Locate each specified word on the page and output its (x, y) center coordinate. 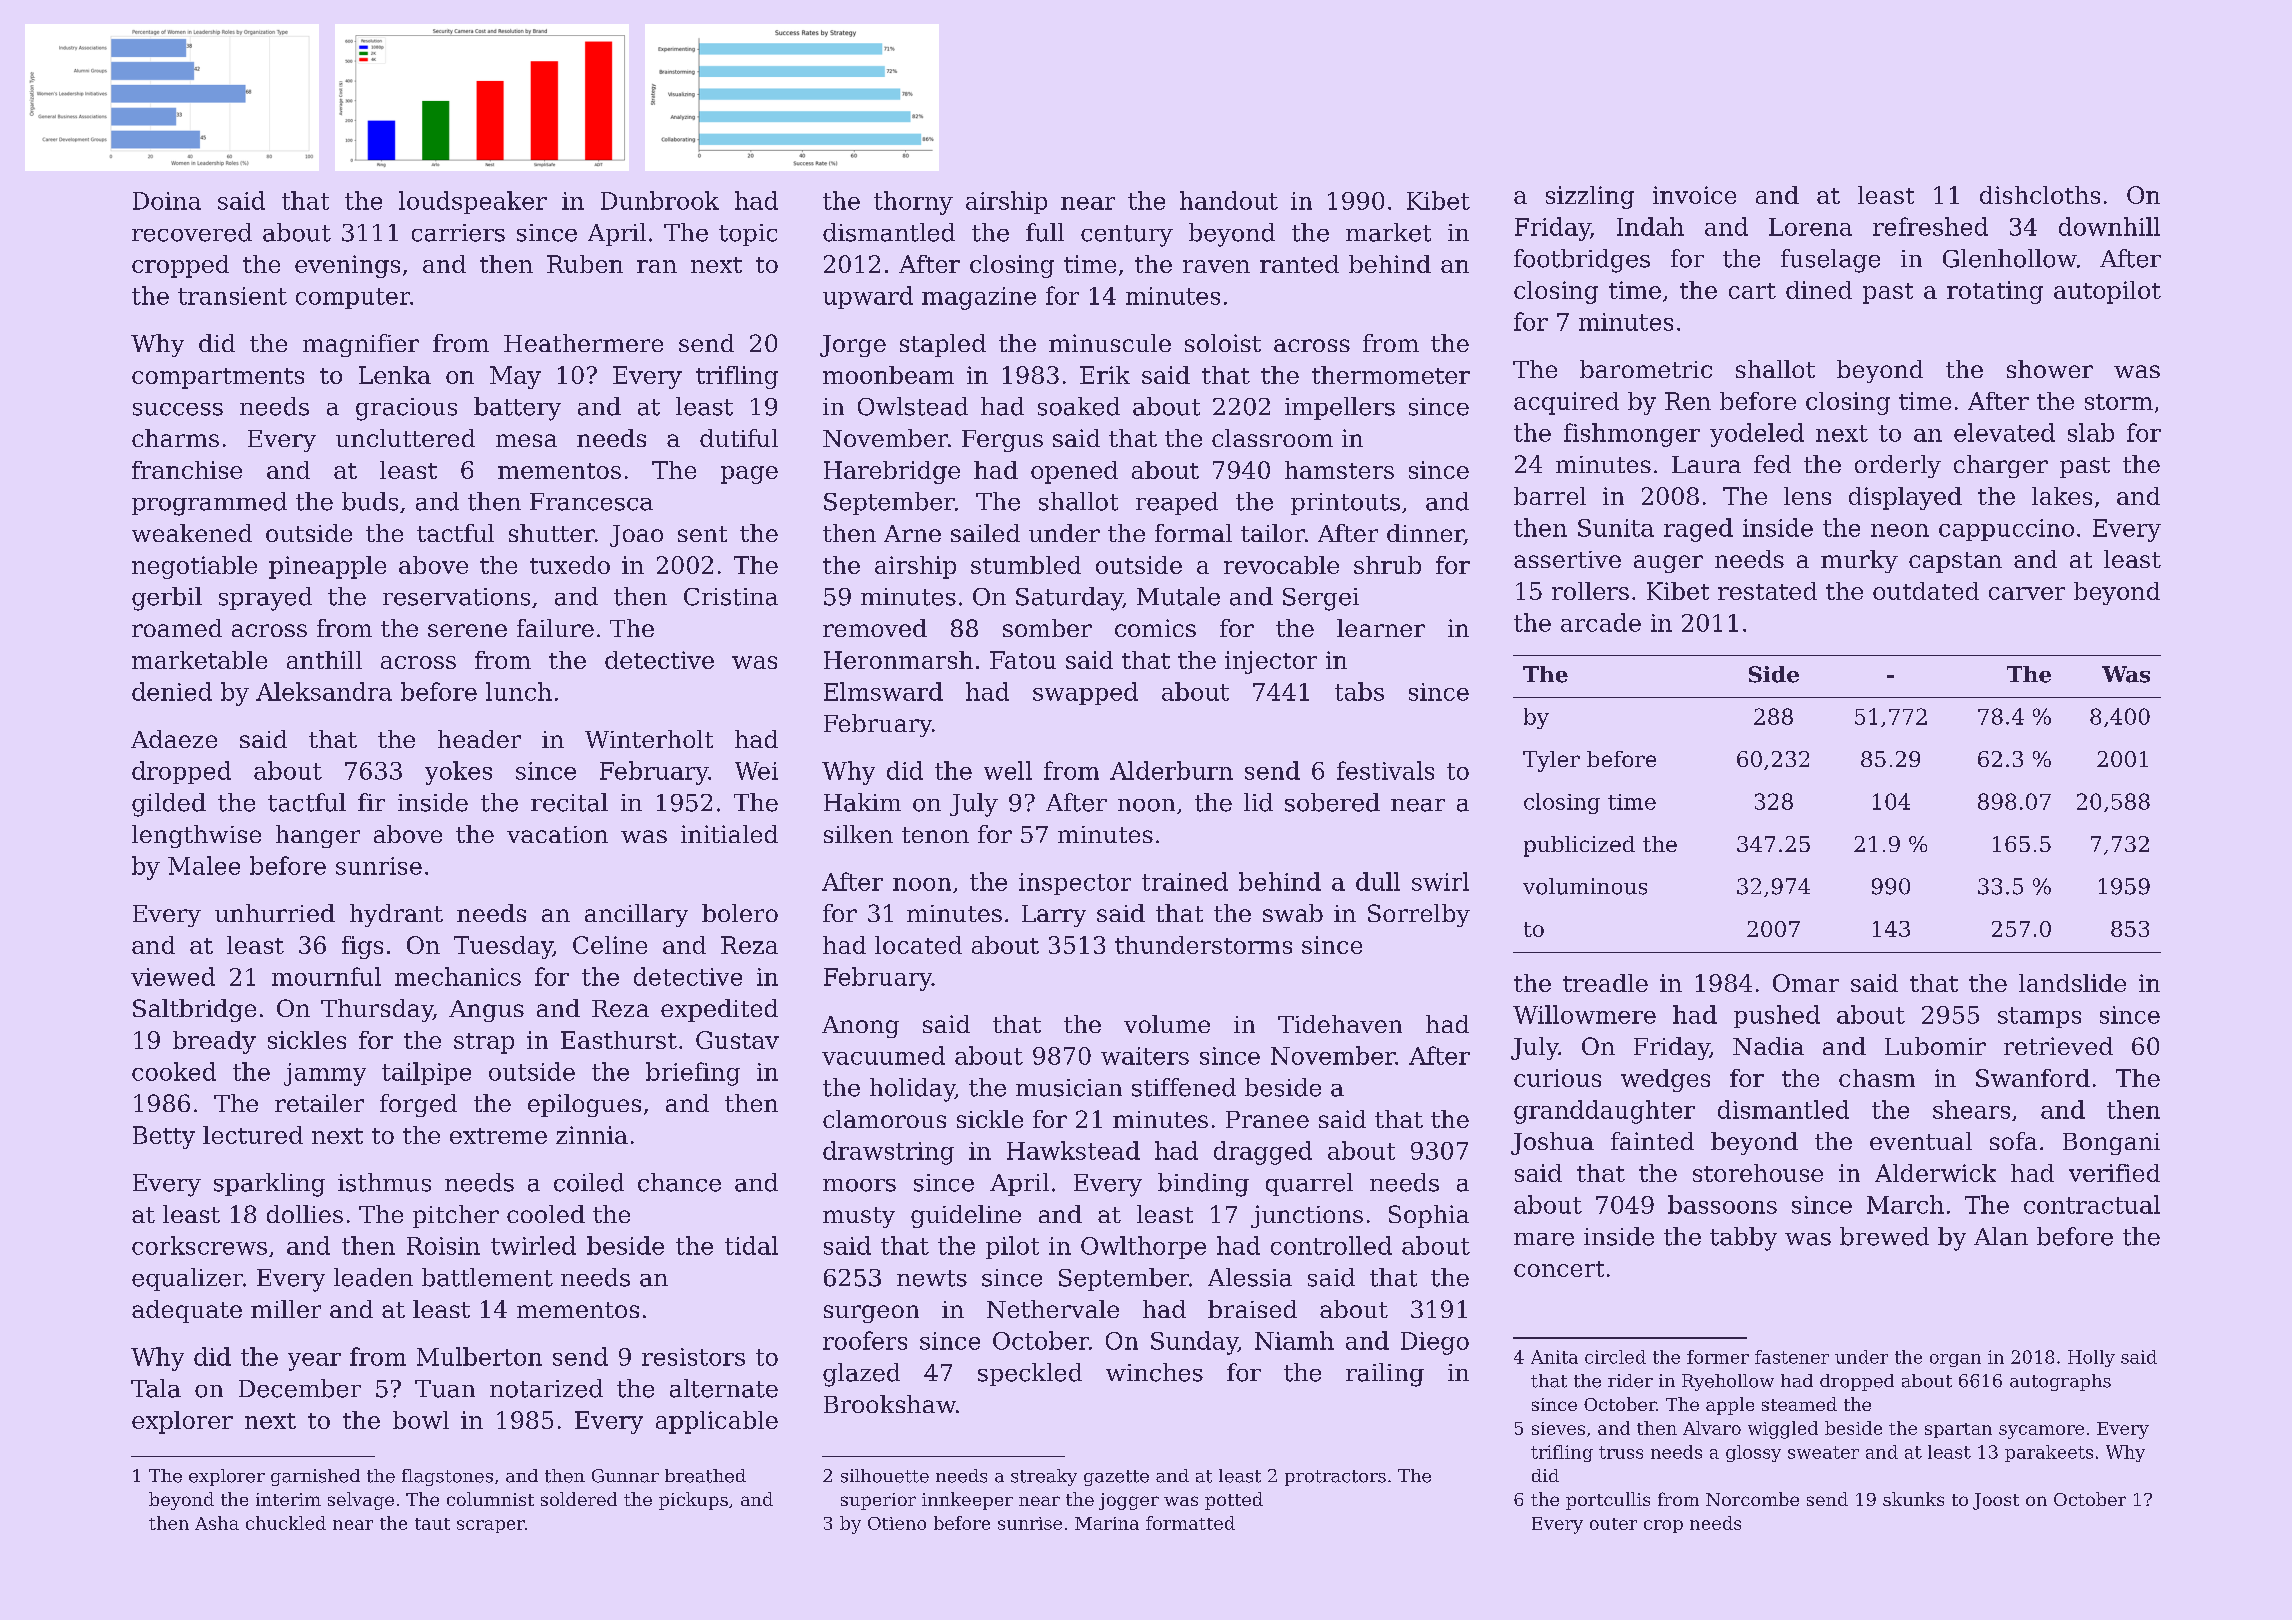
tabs (1359, 691)
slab (2091, 432)
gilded (169, 805)
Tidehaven (1340, 1024)
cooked (174, 1071)
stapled (943, 345)
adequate (187, 1311)
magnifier (361, 345)
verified (2114, 1173)
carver (2027, 593)
